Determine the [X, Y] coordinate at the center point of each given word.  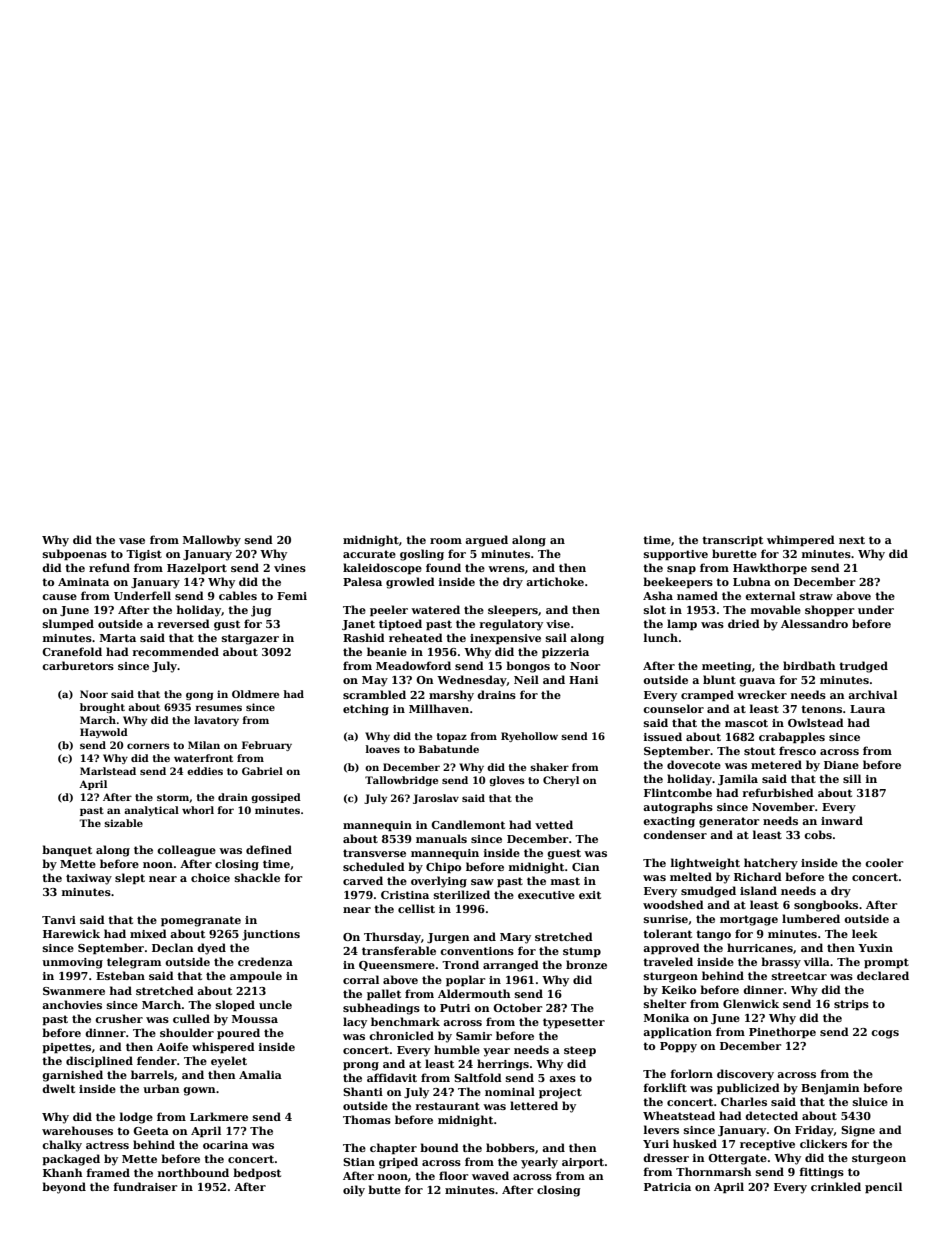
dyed [211, 949]
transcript [732, 541]
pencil [883, 1188]
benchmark [405, 1021]
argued [486, 541]
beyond [64, 1188]
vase [132, 541]
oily [354, 1191]
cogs [885, 1034]
